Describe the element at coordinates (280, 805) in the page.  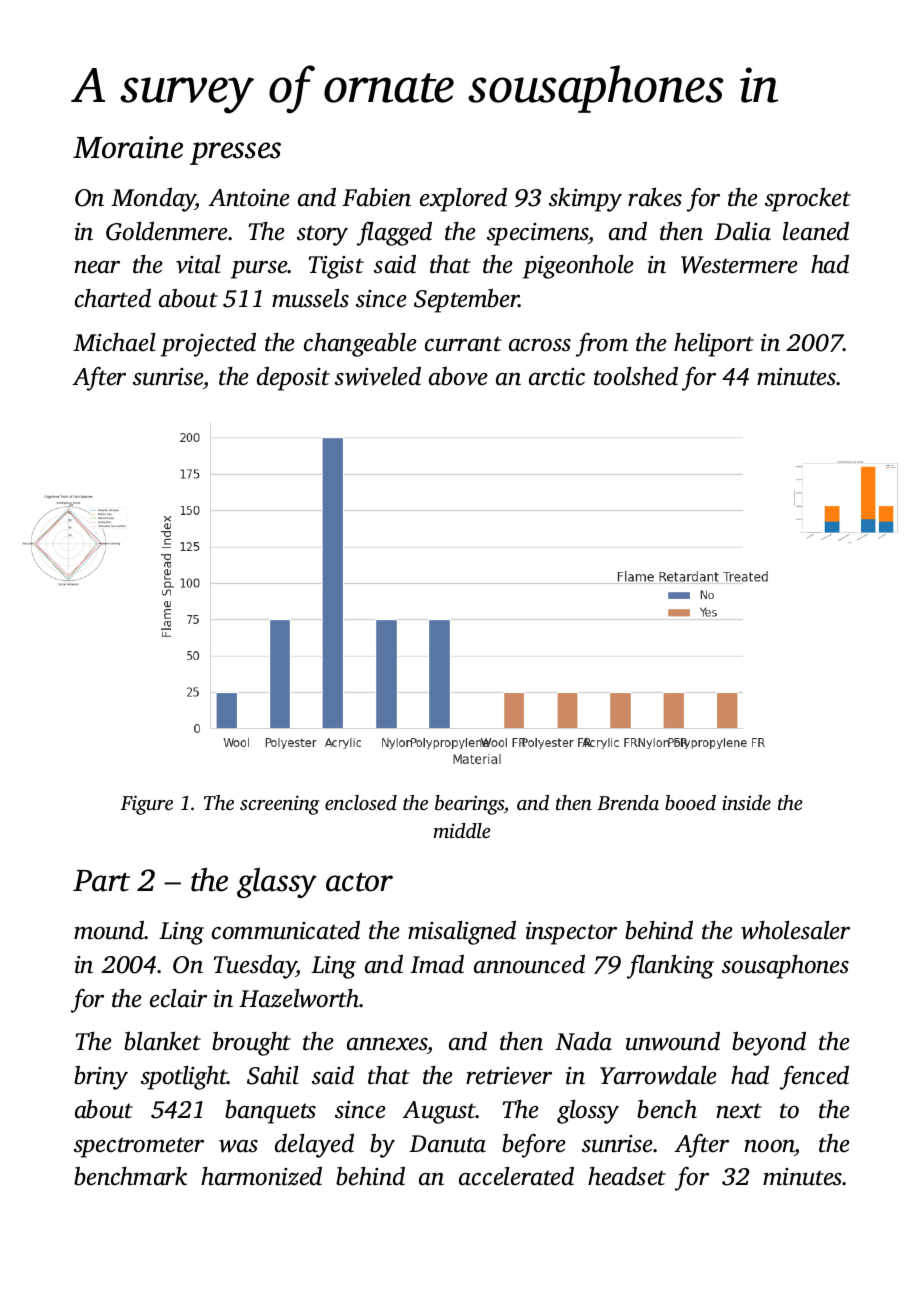
I see `screening` at that location.
